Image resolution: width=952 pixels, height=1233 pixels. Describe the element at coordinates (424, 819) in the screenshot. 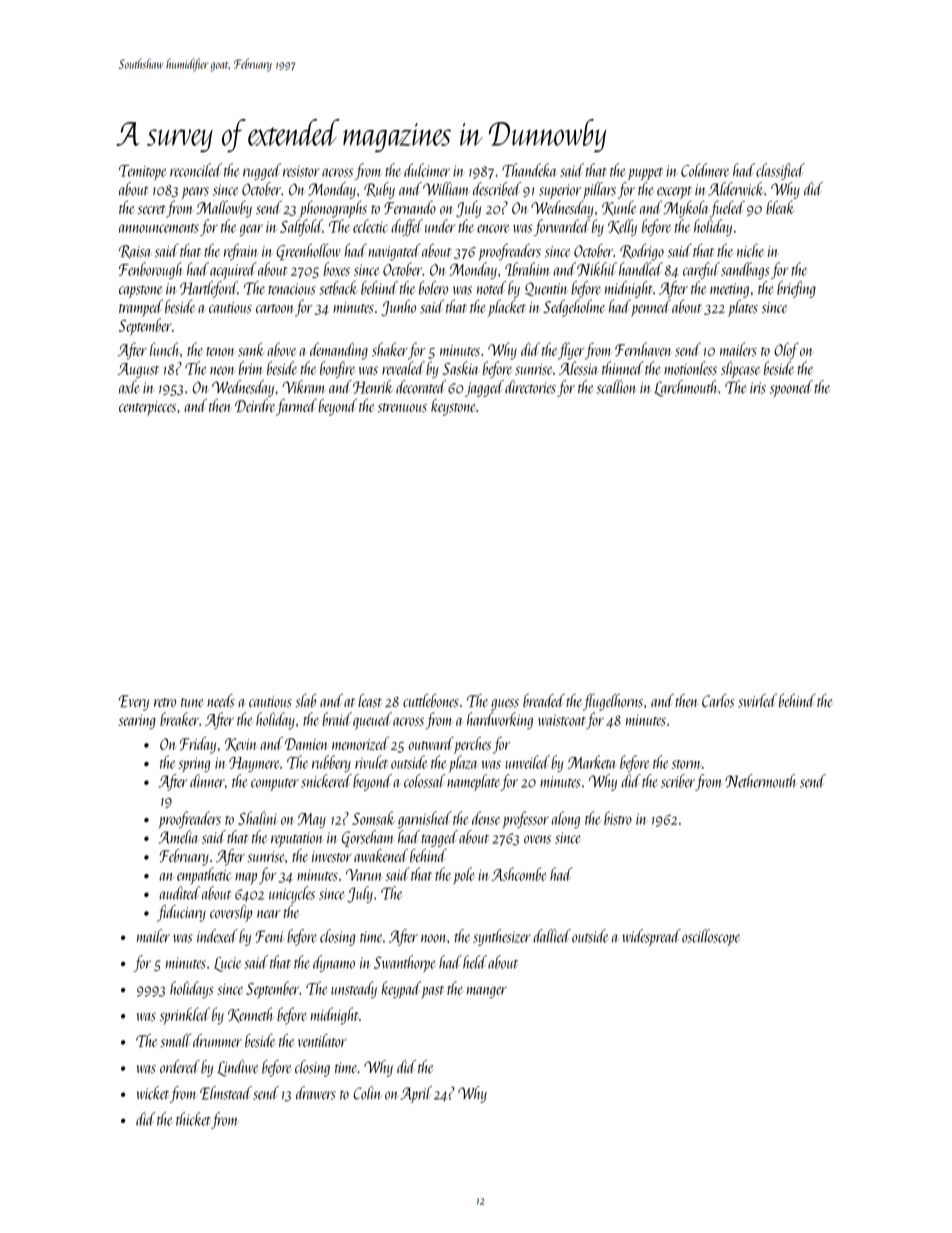

I see `garnished` at that location.
